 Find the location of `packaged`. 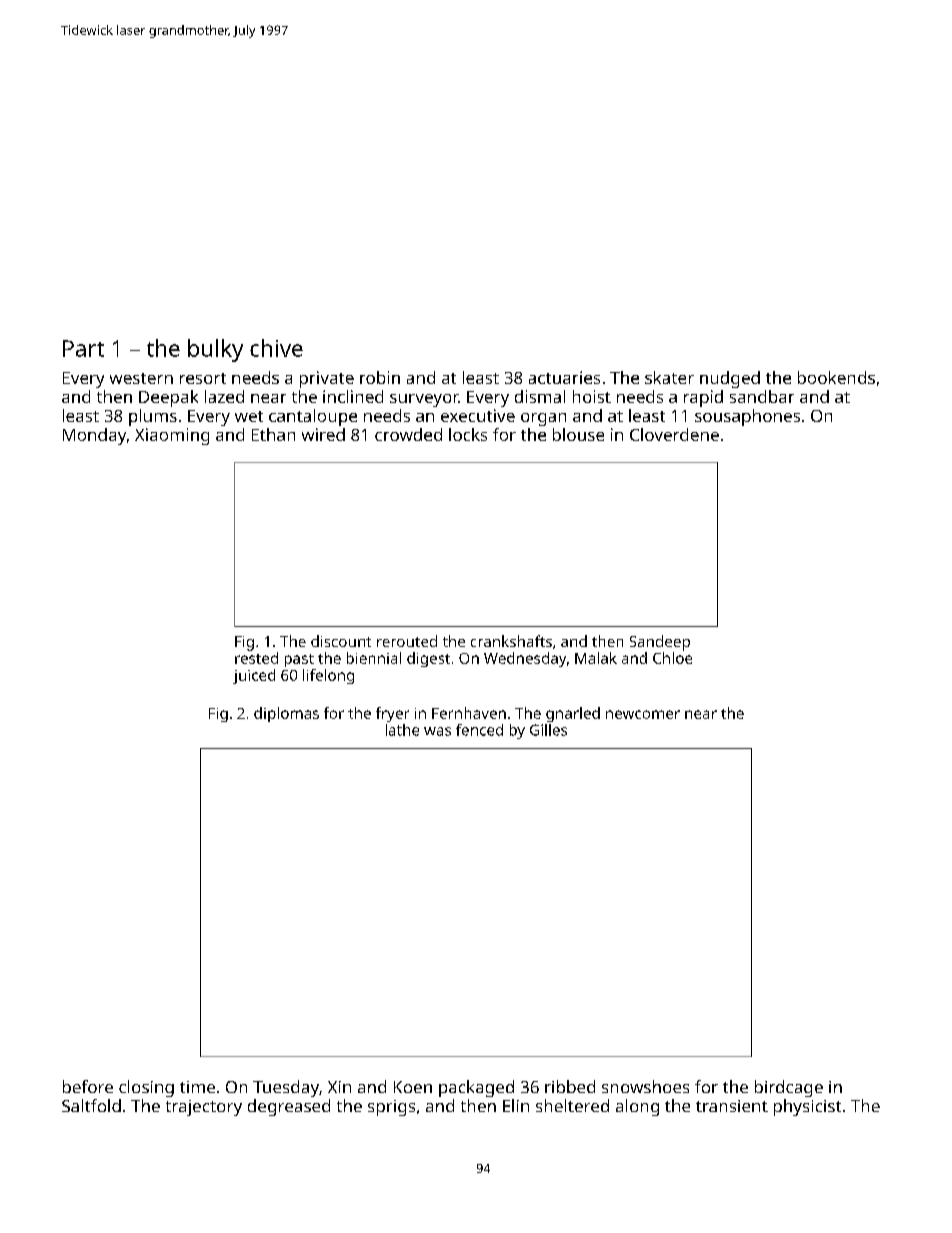

packaged is located at coordinates (476, 1088).
